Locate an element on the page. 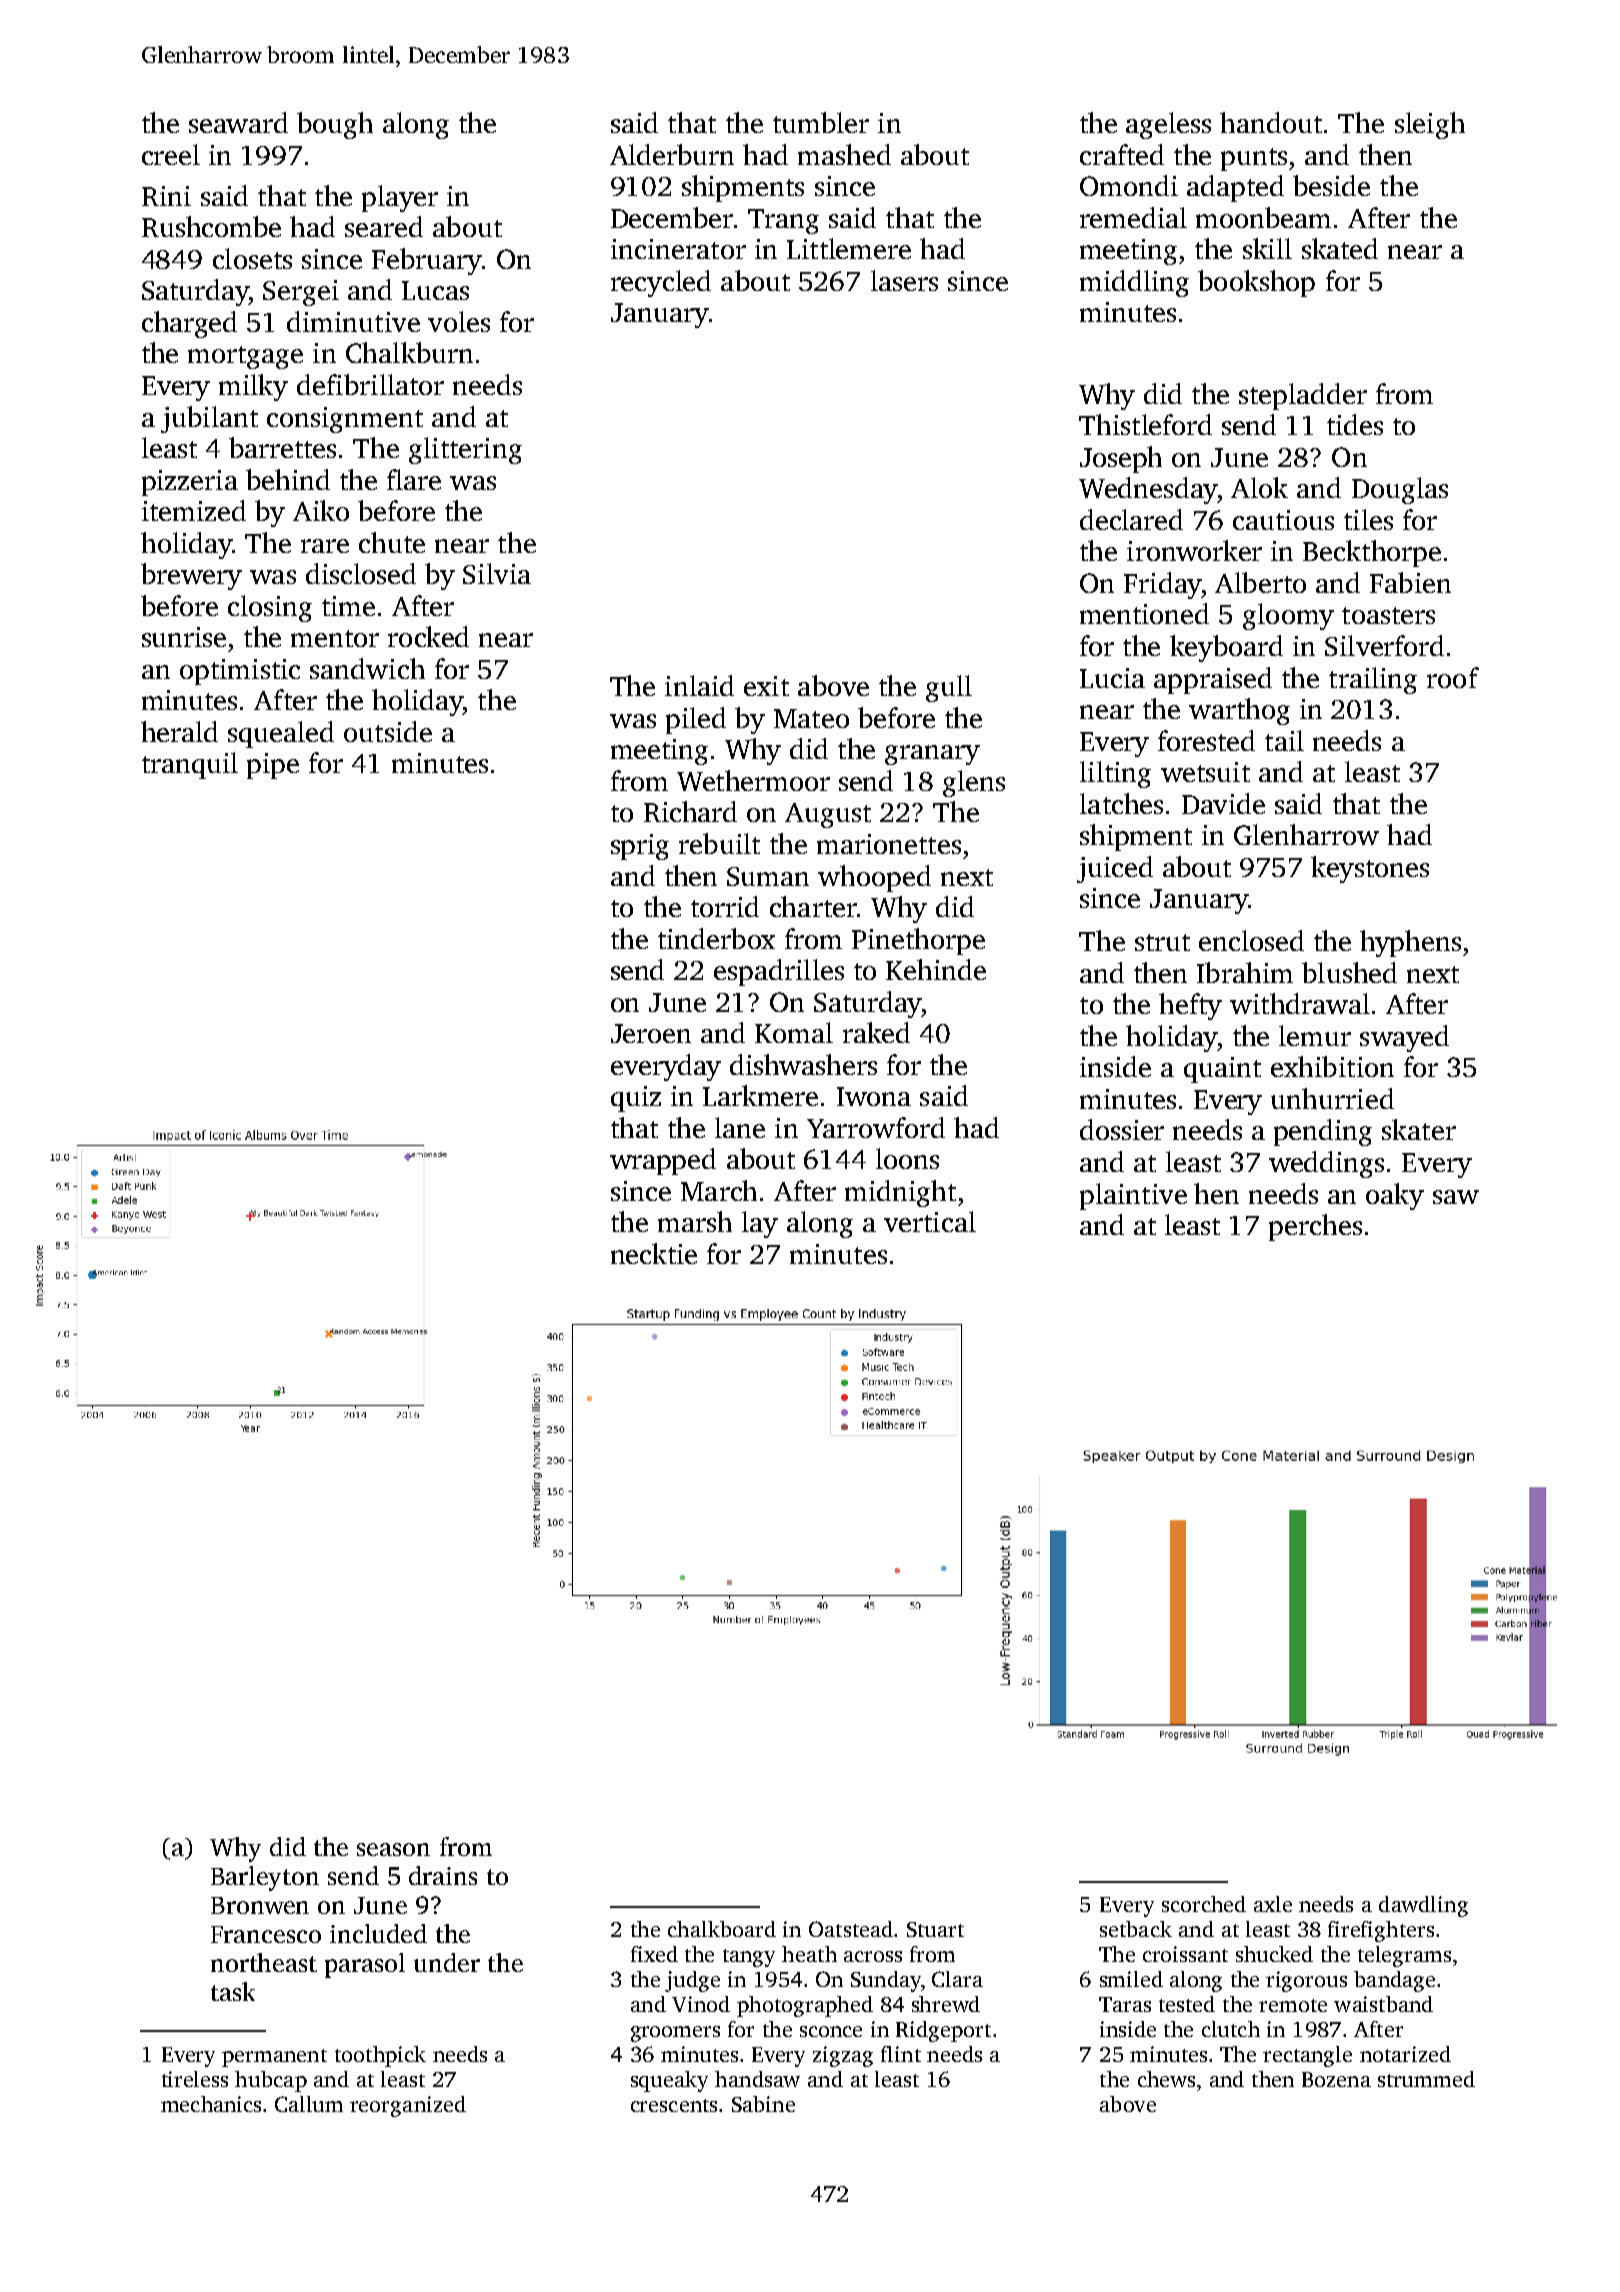  roof is located at coordinates (1453, 677).
